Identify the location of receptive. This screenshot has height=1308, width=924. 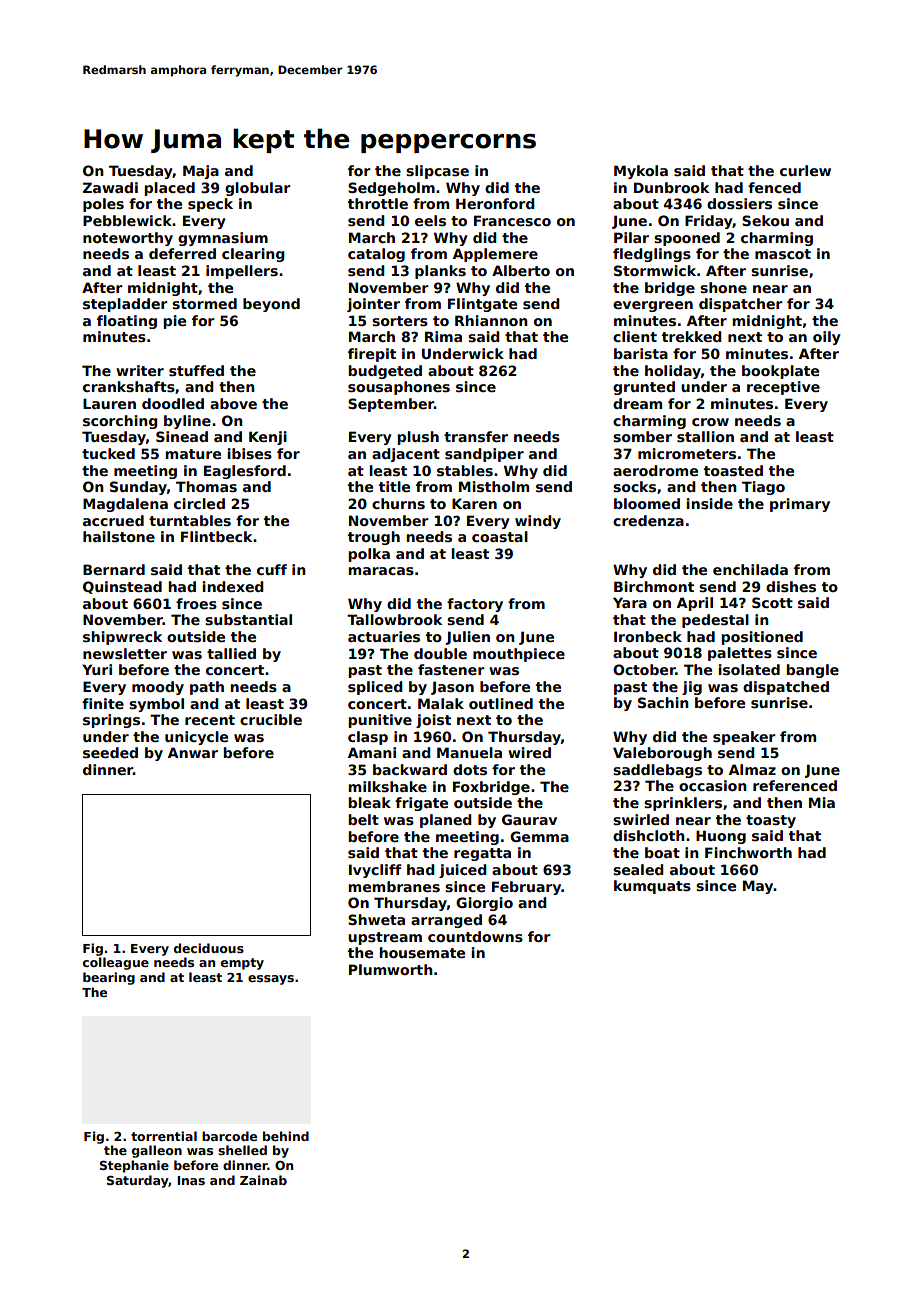
(783, 388).
